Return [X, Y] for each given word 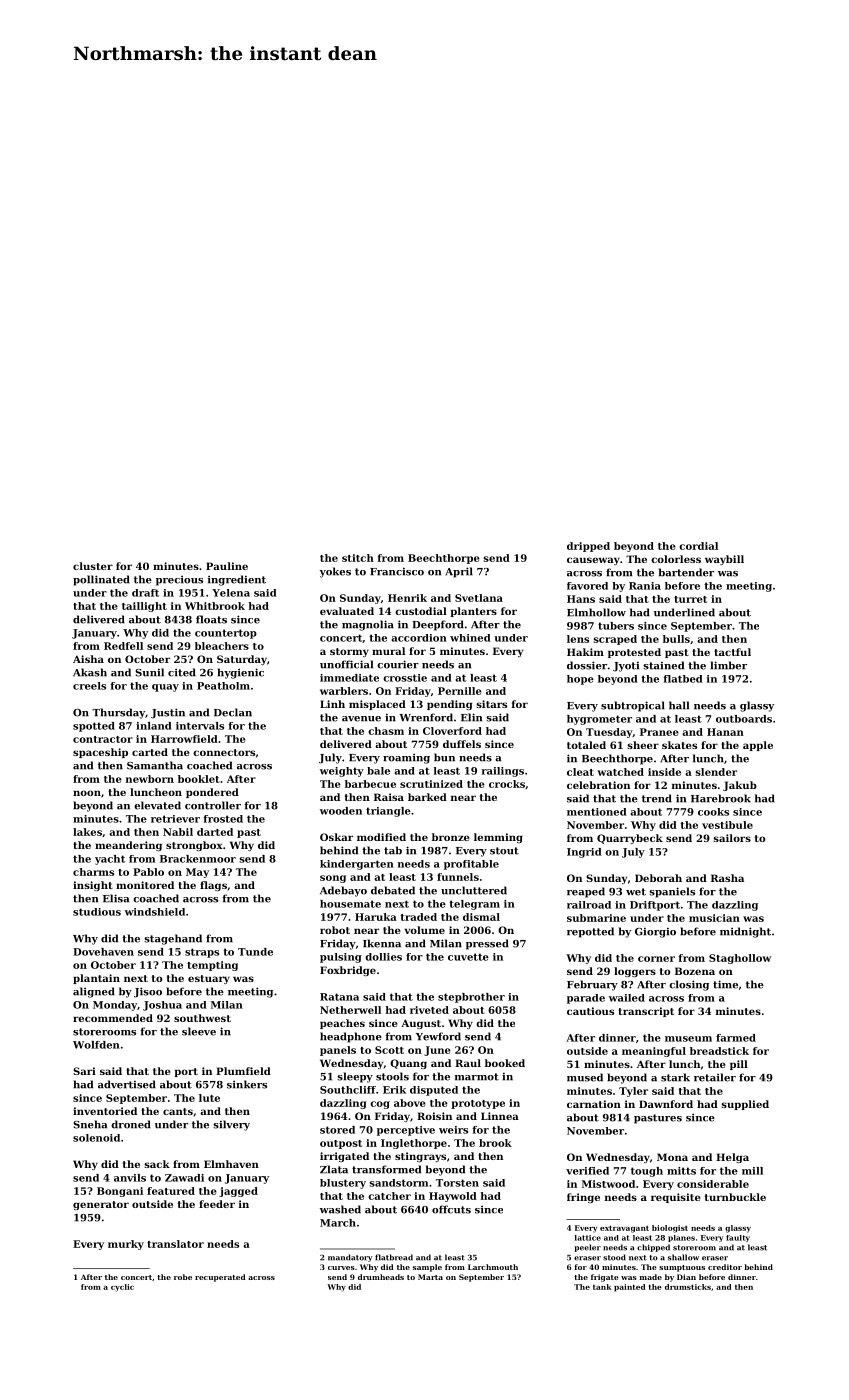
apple [758, 746]
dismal [481, 917]
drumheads [381, 1277]
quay [165, 688]
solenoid [96, 1138]
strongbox [194, 846]
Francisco [397, 571]
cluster [93, 566]
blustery [343, 1184]
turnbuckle [735, 1197]
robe [183, 1277]
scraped [615, 640]
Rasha [727, 878]
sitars [491, 704]
